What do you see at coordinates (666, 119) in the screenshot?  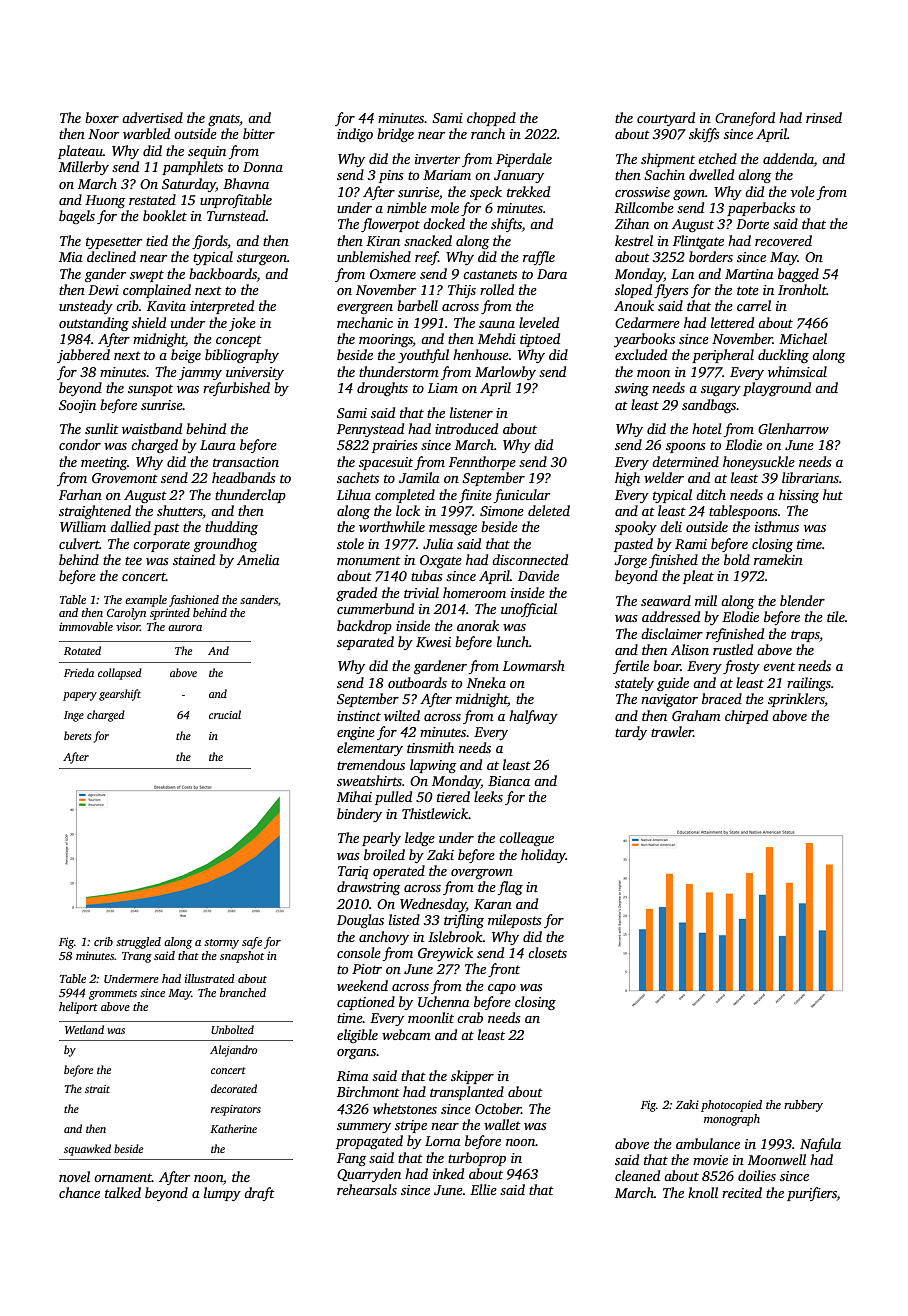 I see `courtyard` at bounding box center [666, 119].
